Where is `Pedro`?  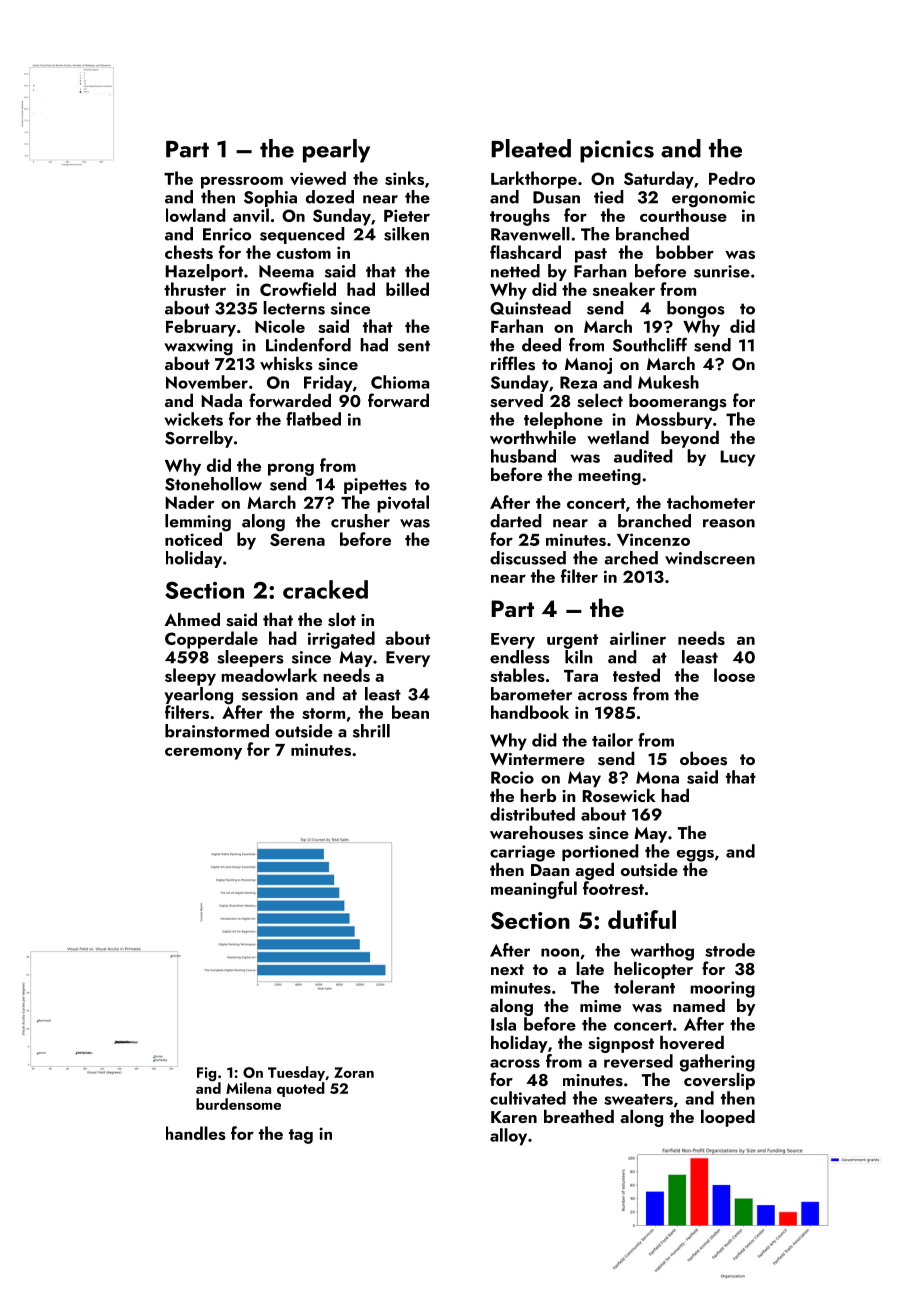
Pedro is located at coordinates (732, 178).
